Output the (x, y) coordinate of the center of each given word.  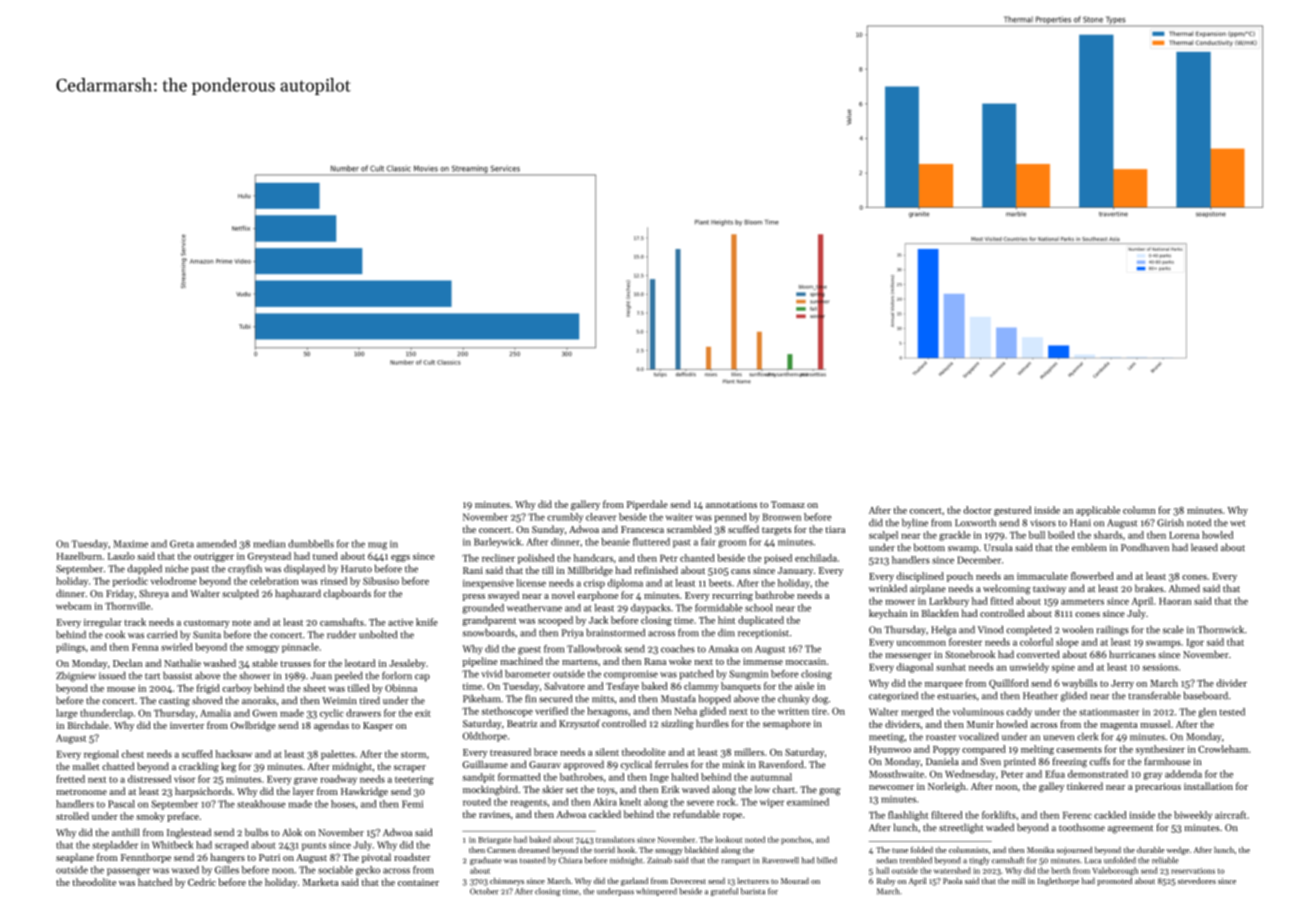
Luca (1093, 860)
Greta (182, 544)
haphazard (298, 594)
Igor (1195, 643)
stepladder (115, 846)
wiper (772, 803)
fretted (70, 779)
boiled (1061, 535)
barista (753, 891)
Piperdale (647, 505)
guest (529, 650)
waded (1000, 827)
